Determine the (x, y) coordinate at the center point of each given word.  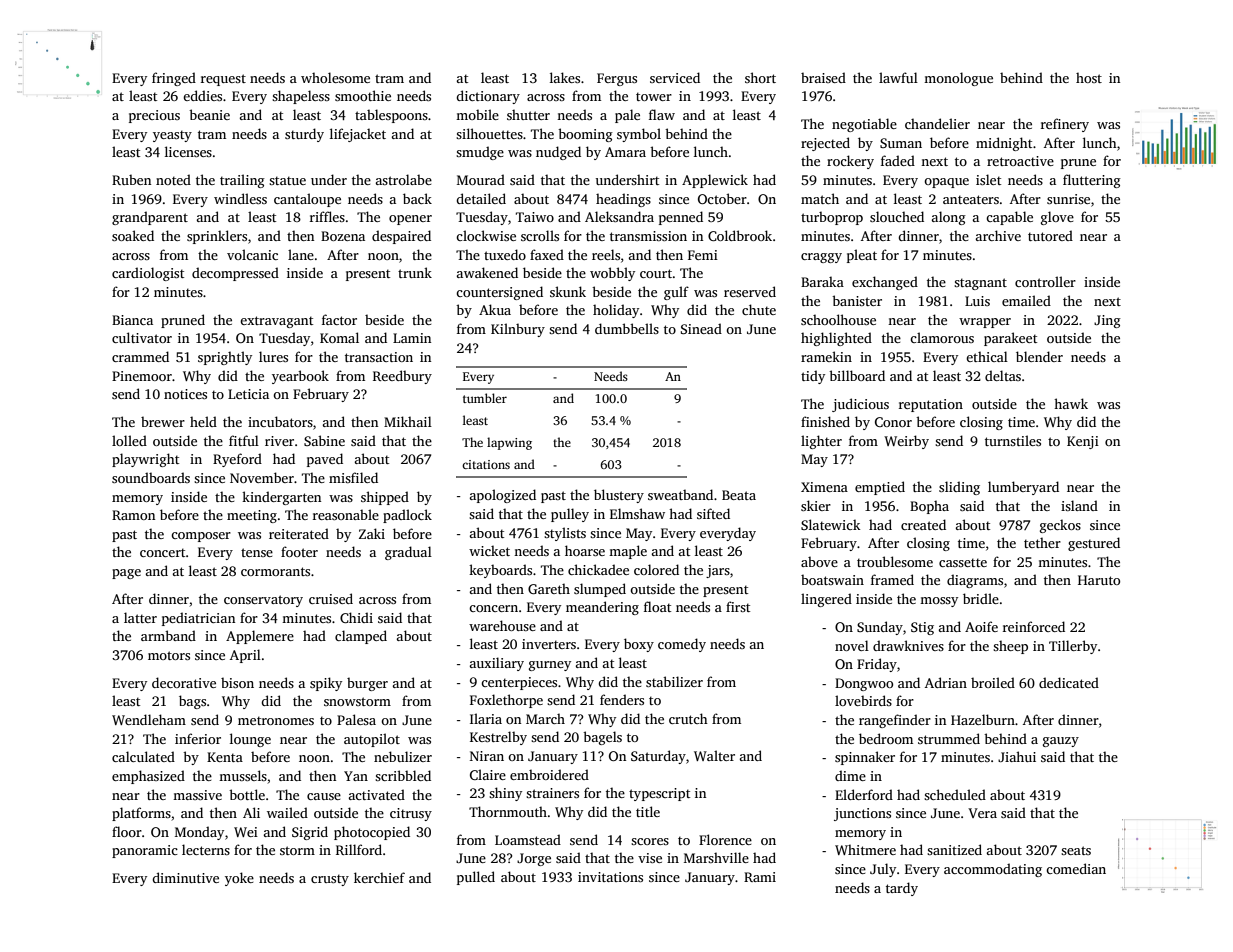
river (279, 441)
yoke (239, 879)
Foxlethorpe (506, 701)
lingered (826, 600)
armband (168, 635)
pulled (476, 878)
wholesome (335, 77)
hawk (1071, 403)
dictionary (488, 97)
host (1089, 77)
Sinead (701, 328)
